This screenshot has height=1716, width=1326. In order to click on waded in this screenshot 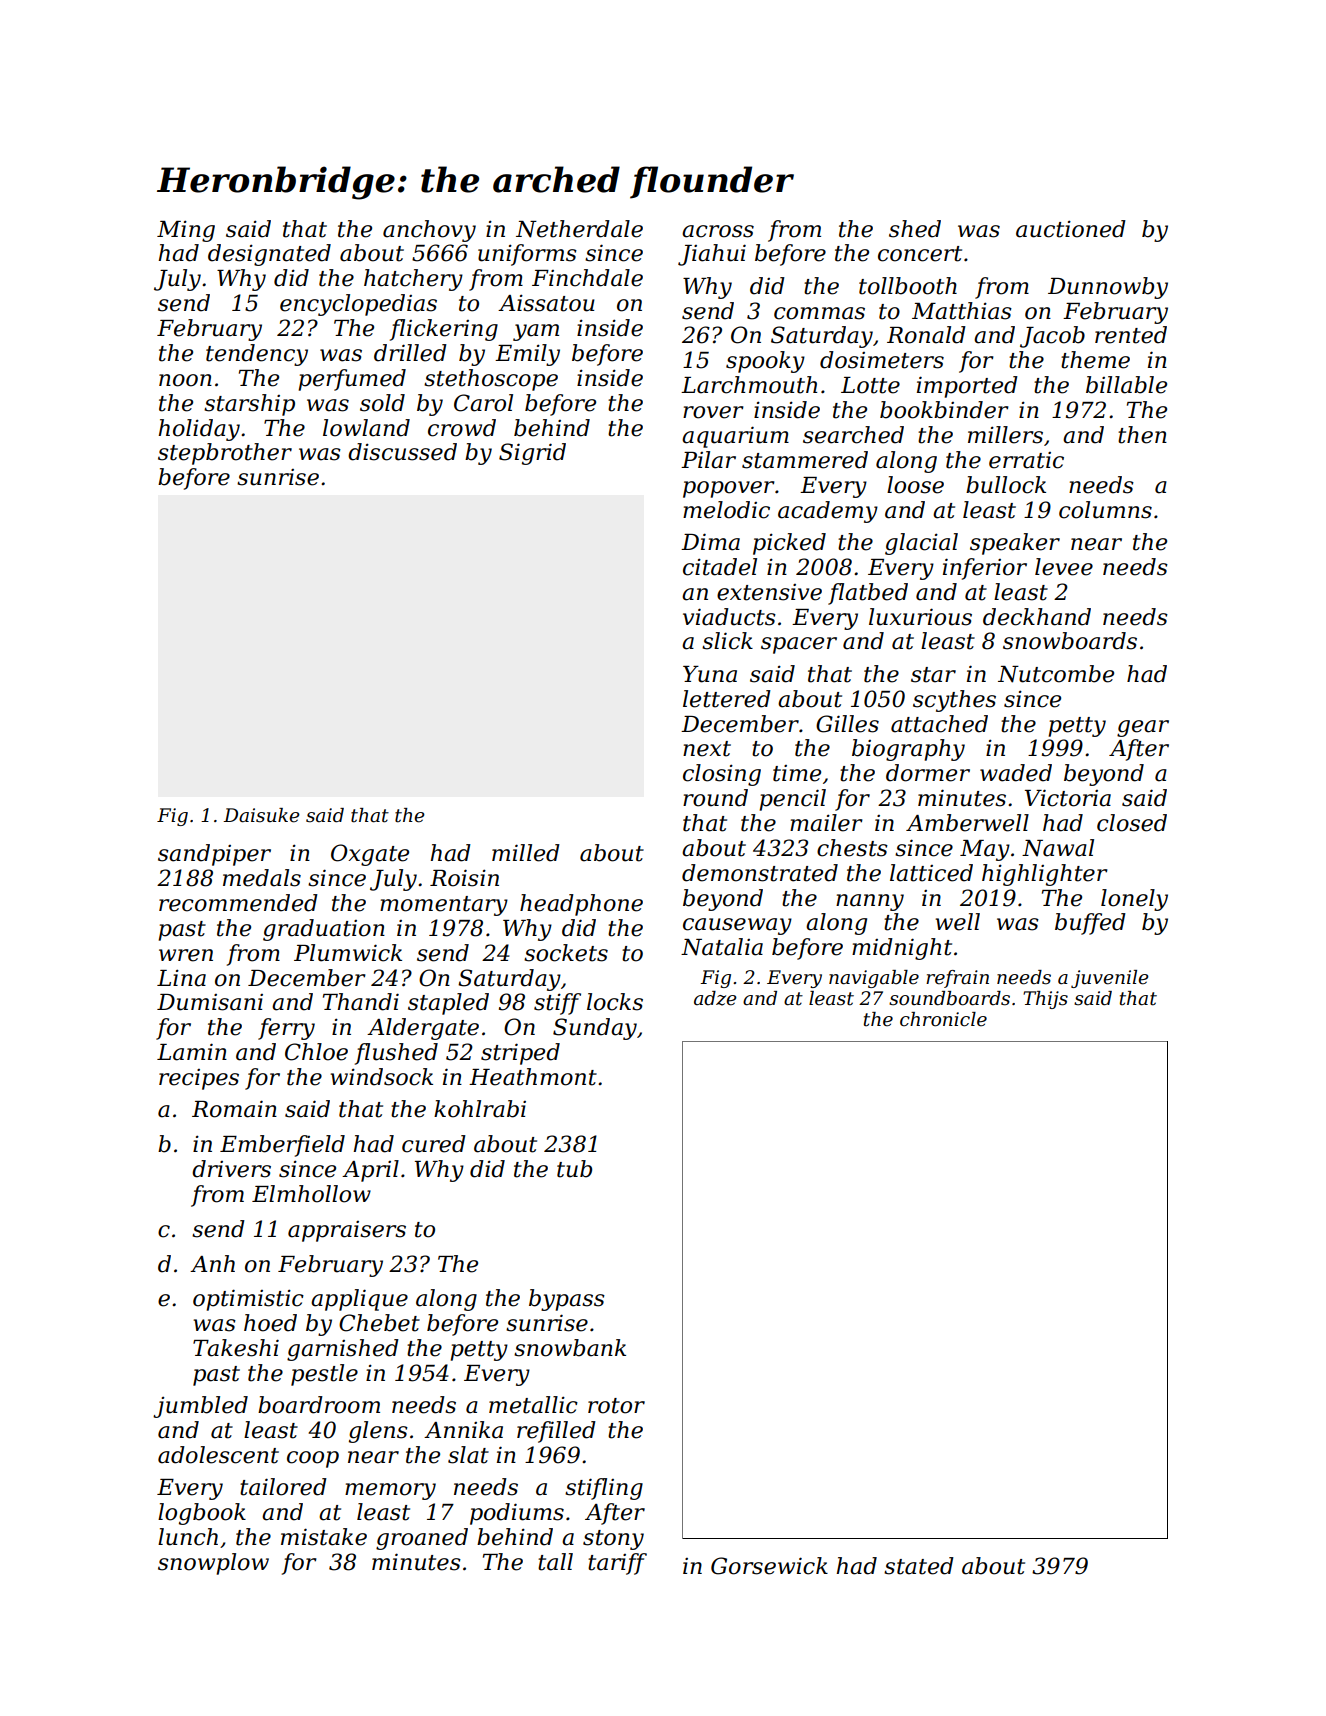, I will do `click(1016, 773)`.
